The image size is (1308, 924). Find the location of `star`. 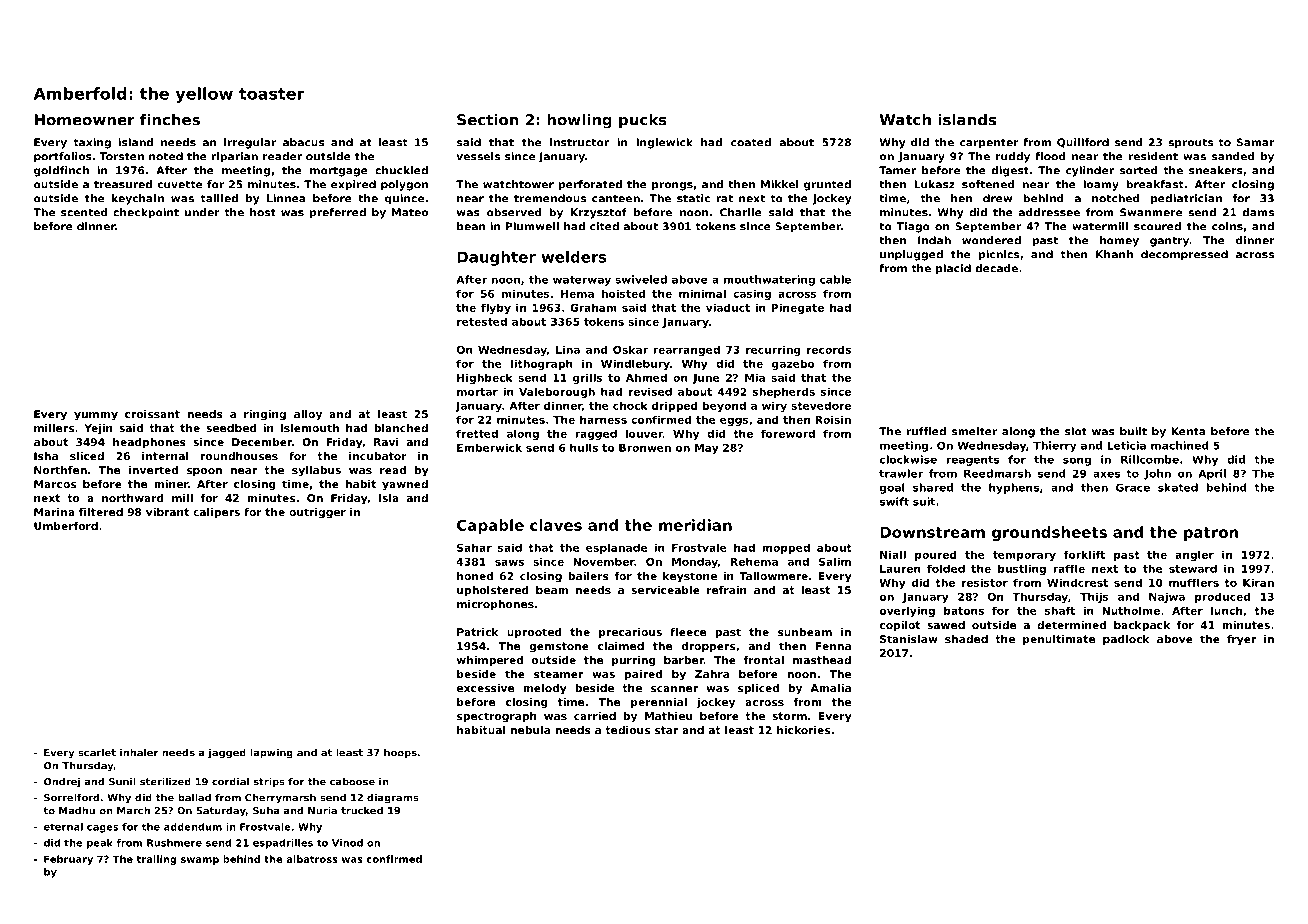

star is located at coordinates (666, 730).
